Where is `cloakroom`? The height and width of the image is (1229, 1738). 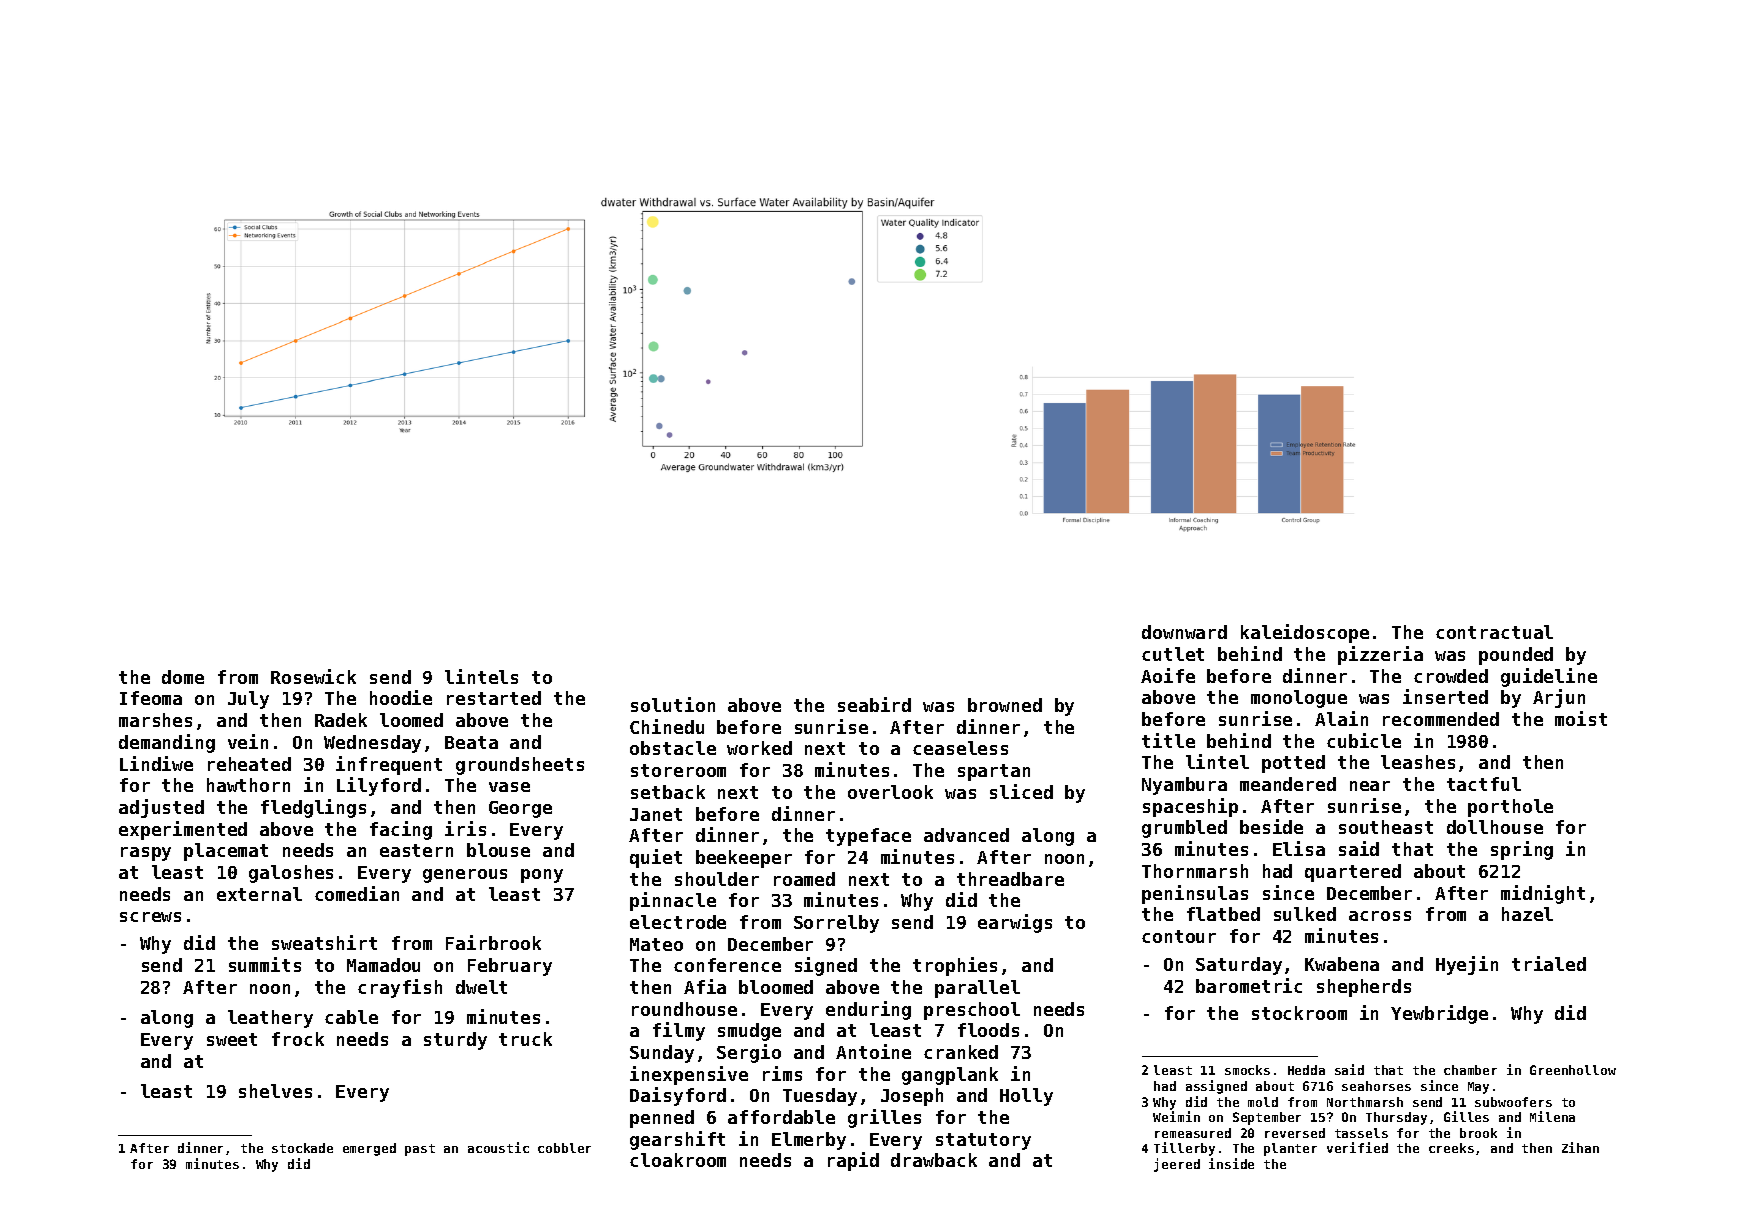 cloakroom is located at coordinates (678, 1160).
